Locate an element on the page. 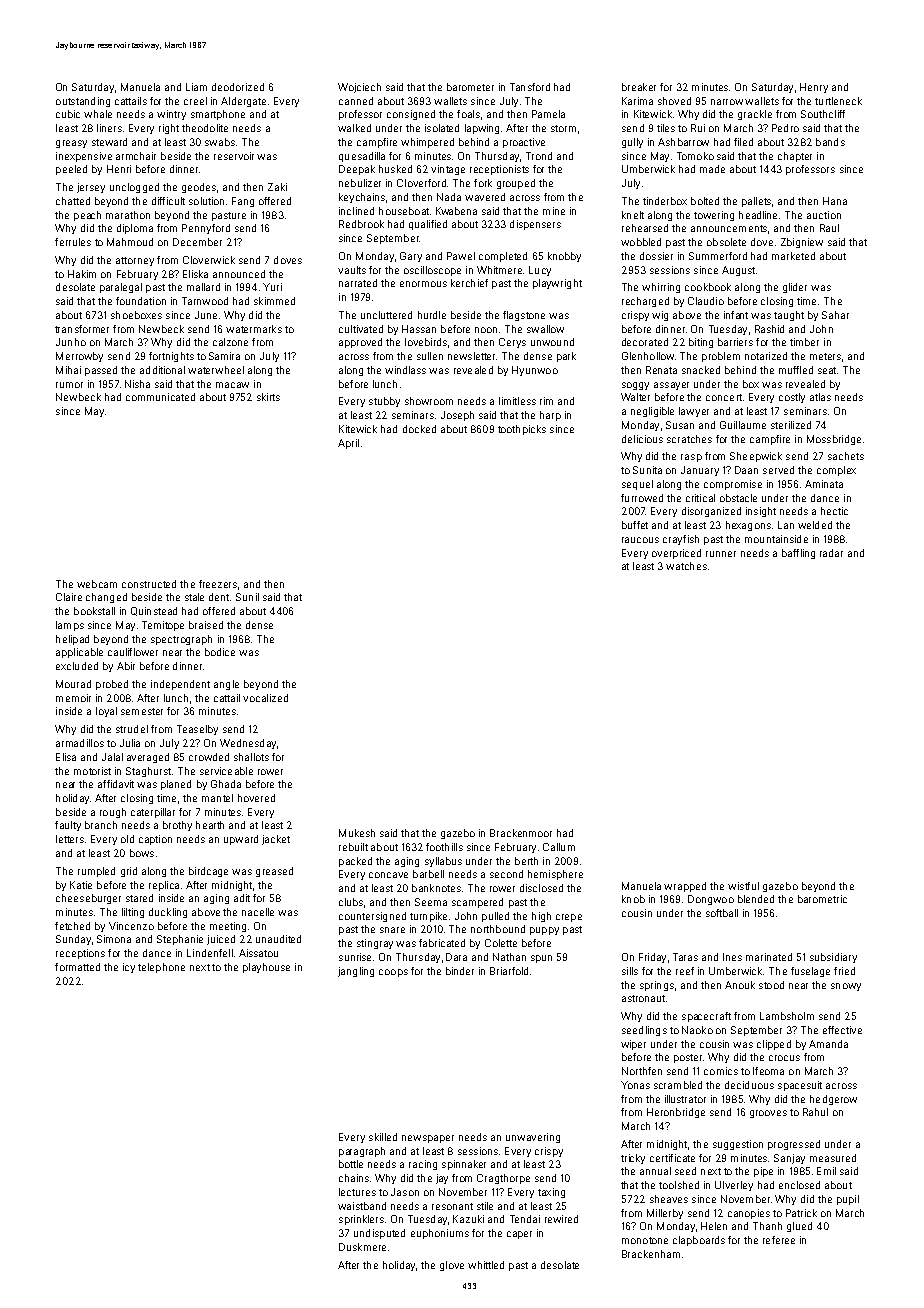 This page has width=924, height=1308. disorganized is located at coordinates (711, 512).
